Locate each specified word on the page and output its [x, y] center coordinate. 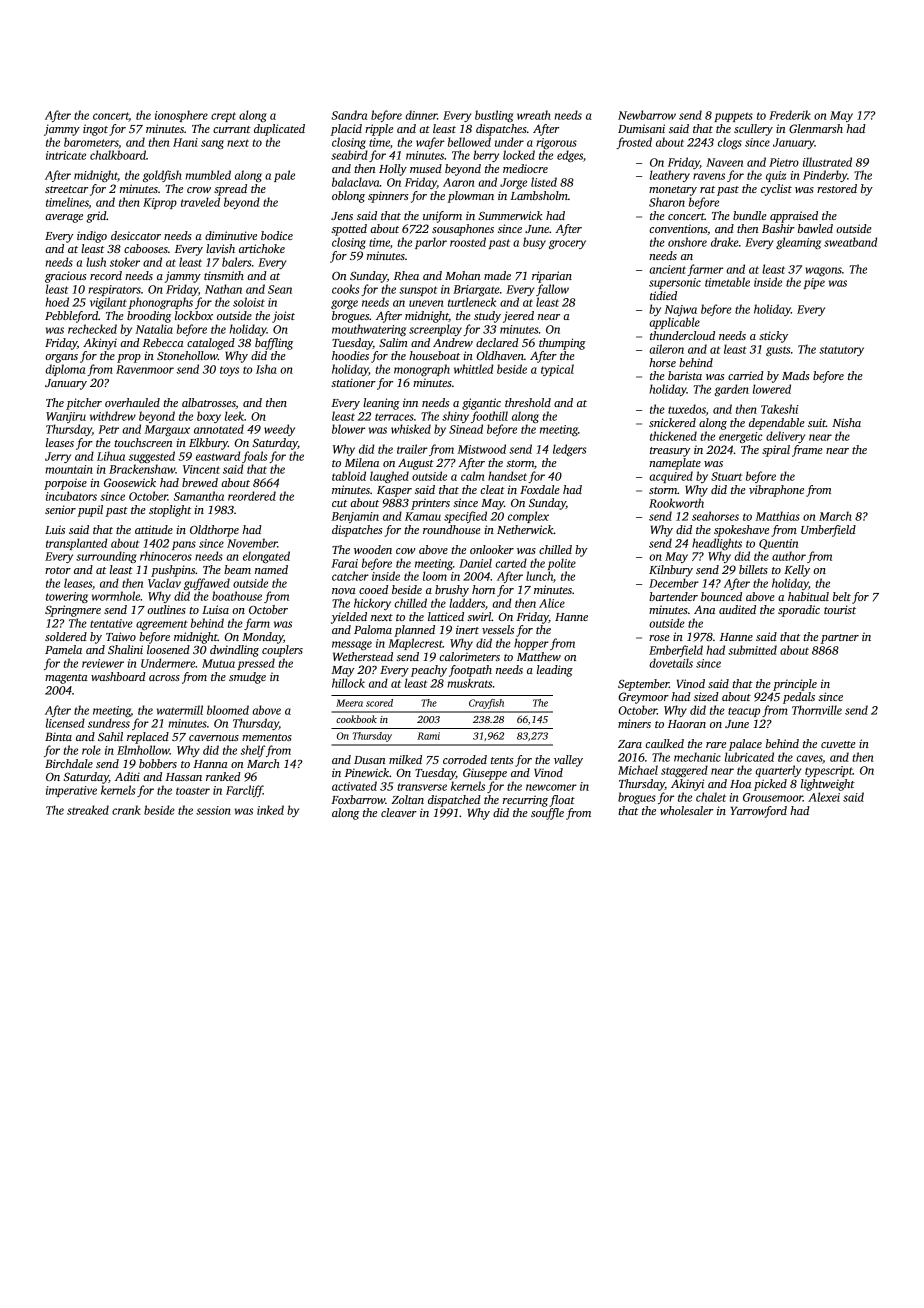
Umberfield [828, 531]
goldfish [162, 176]
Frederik [790, 115]
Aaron [459, 182]
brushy [452, 591]
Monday [262, 638]
